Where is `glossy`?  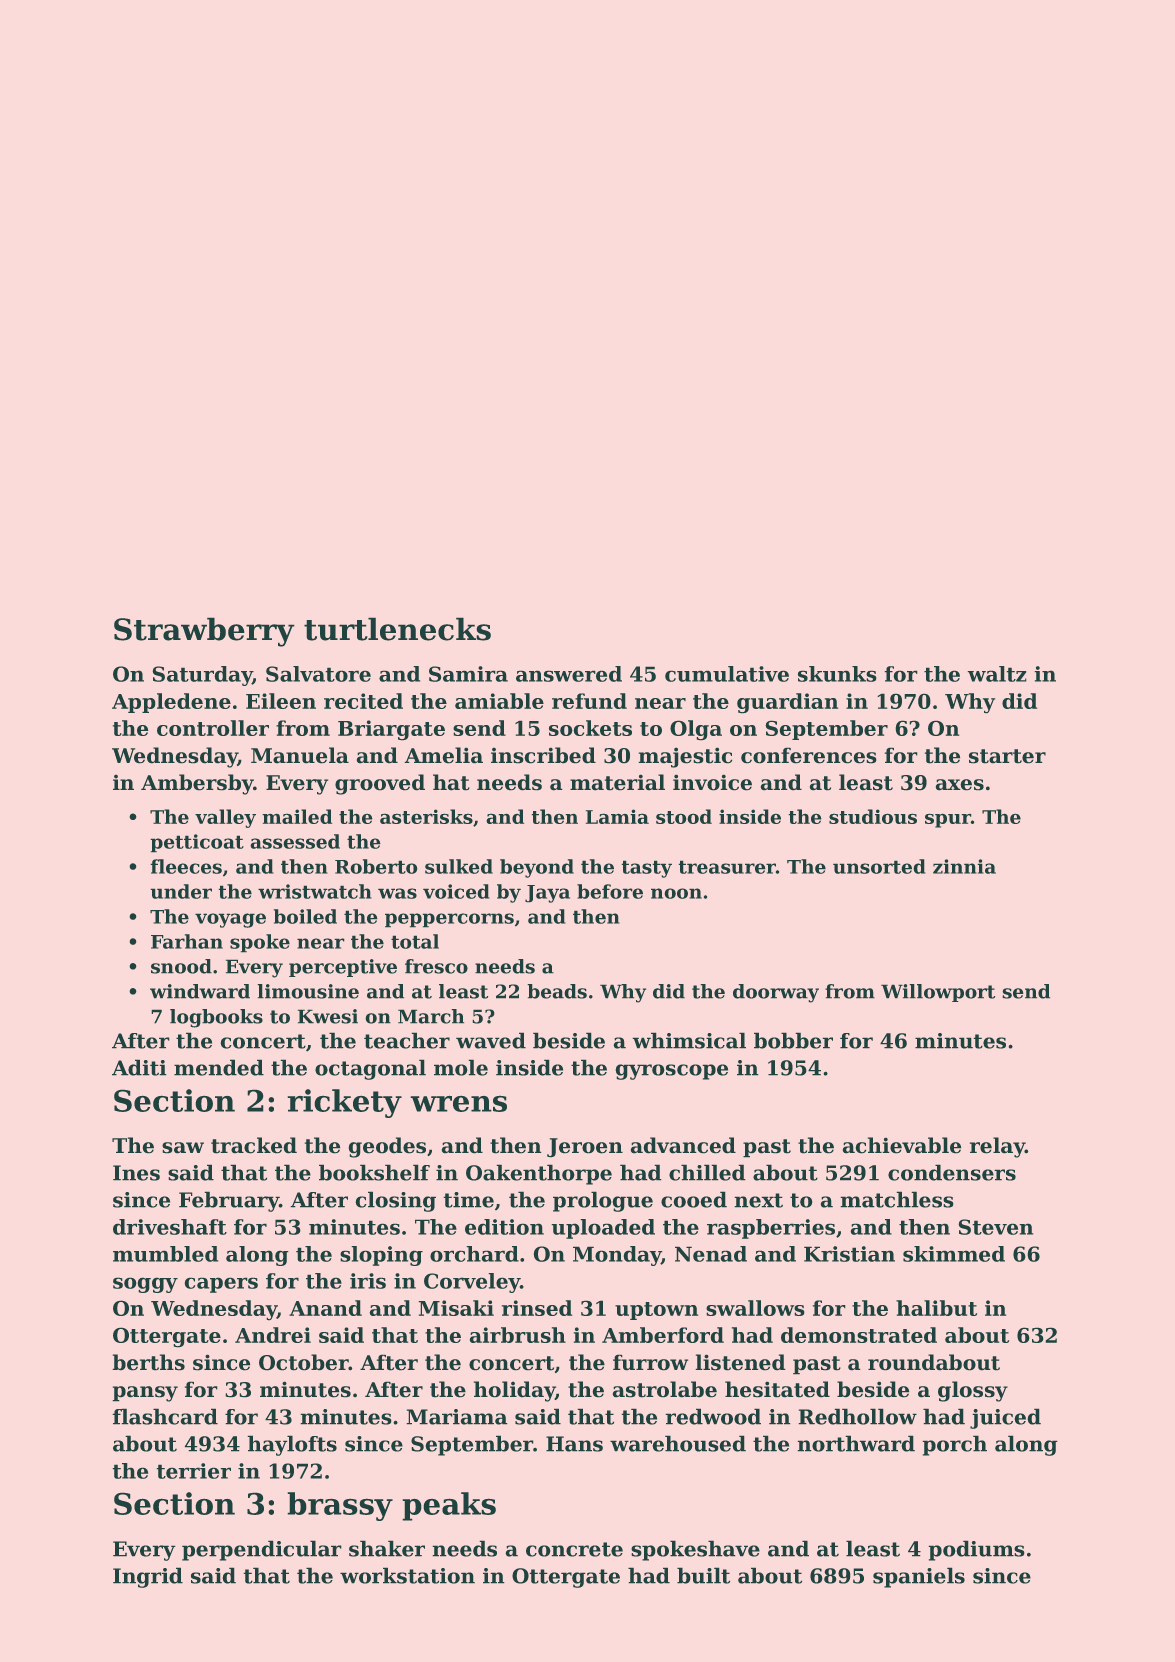 glossy is located at coordinates (973, 1391).
